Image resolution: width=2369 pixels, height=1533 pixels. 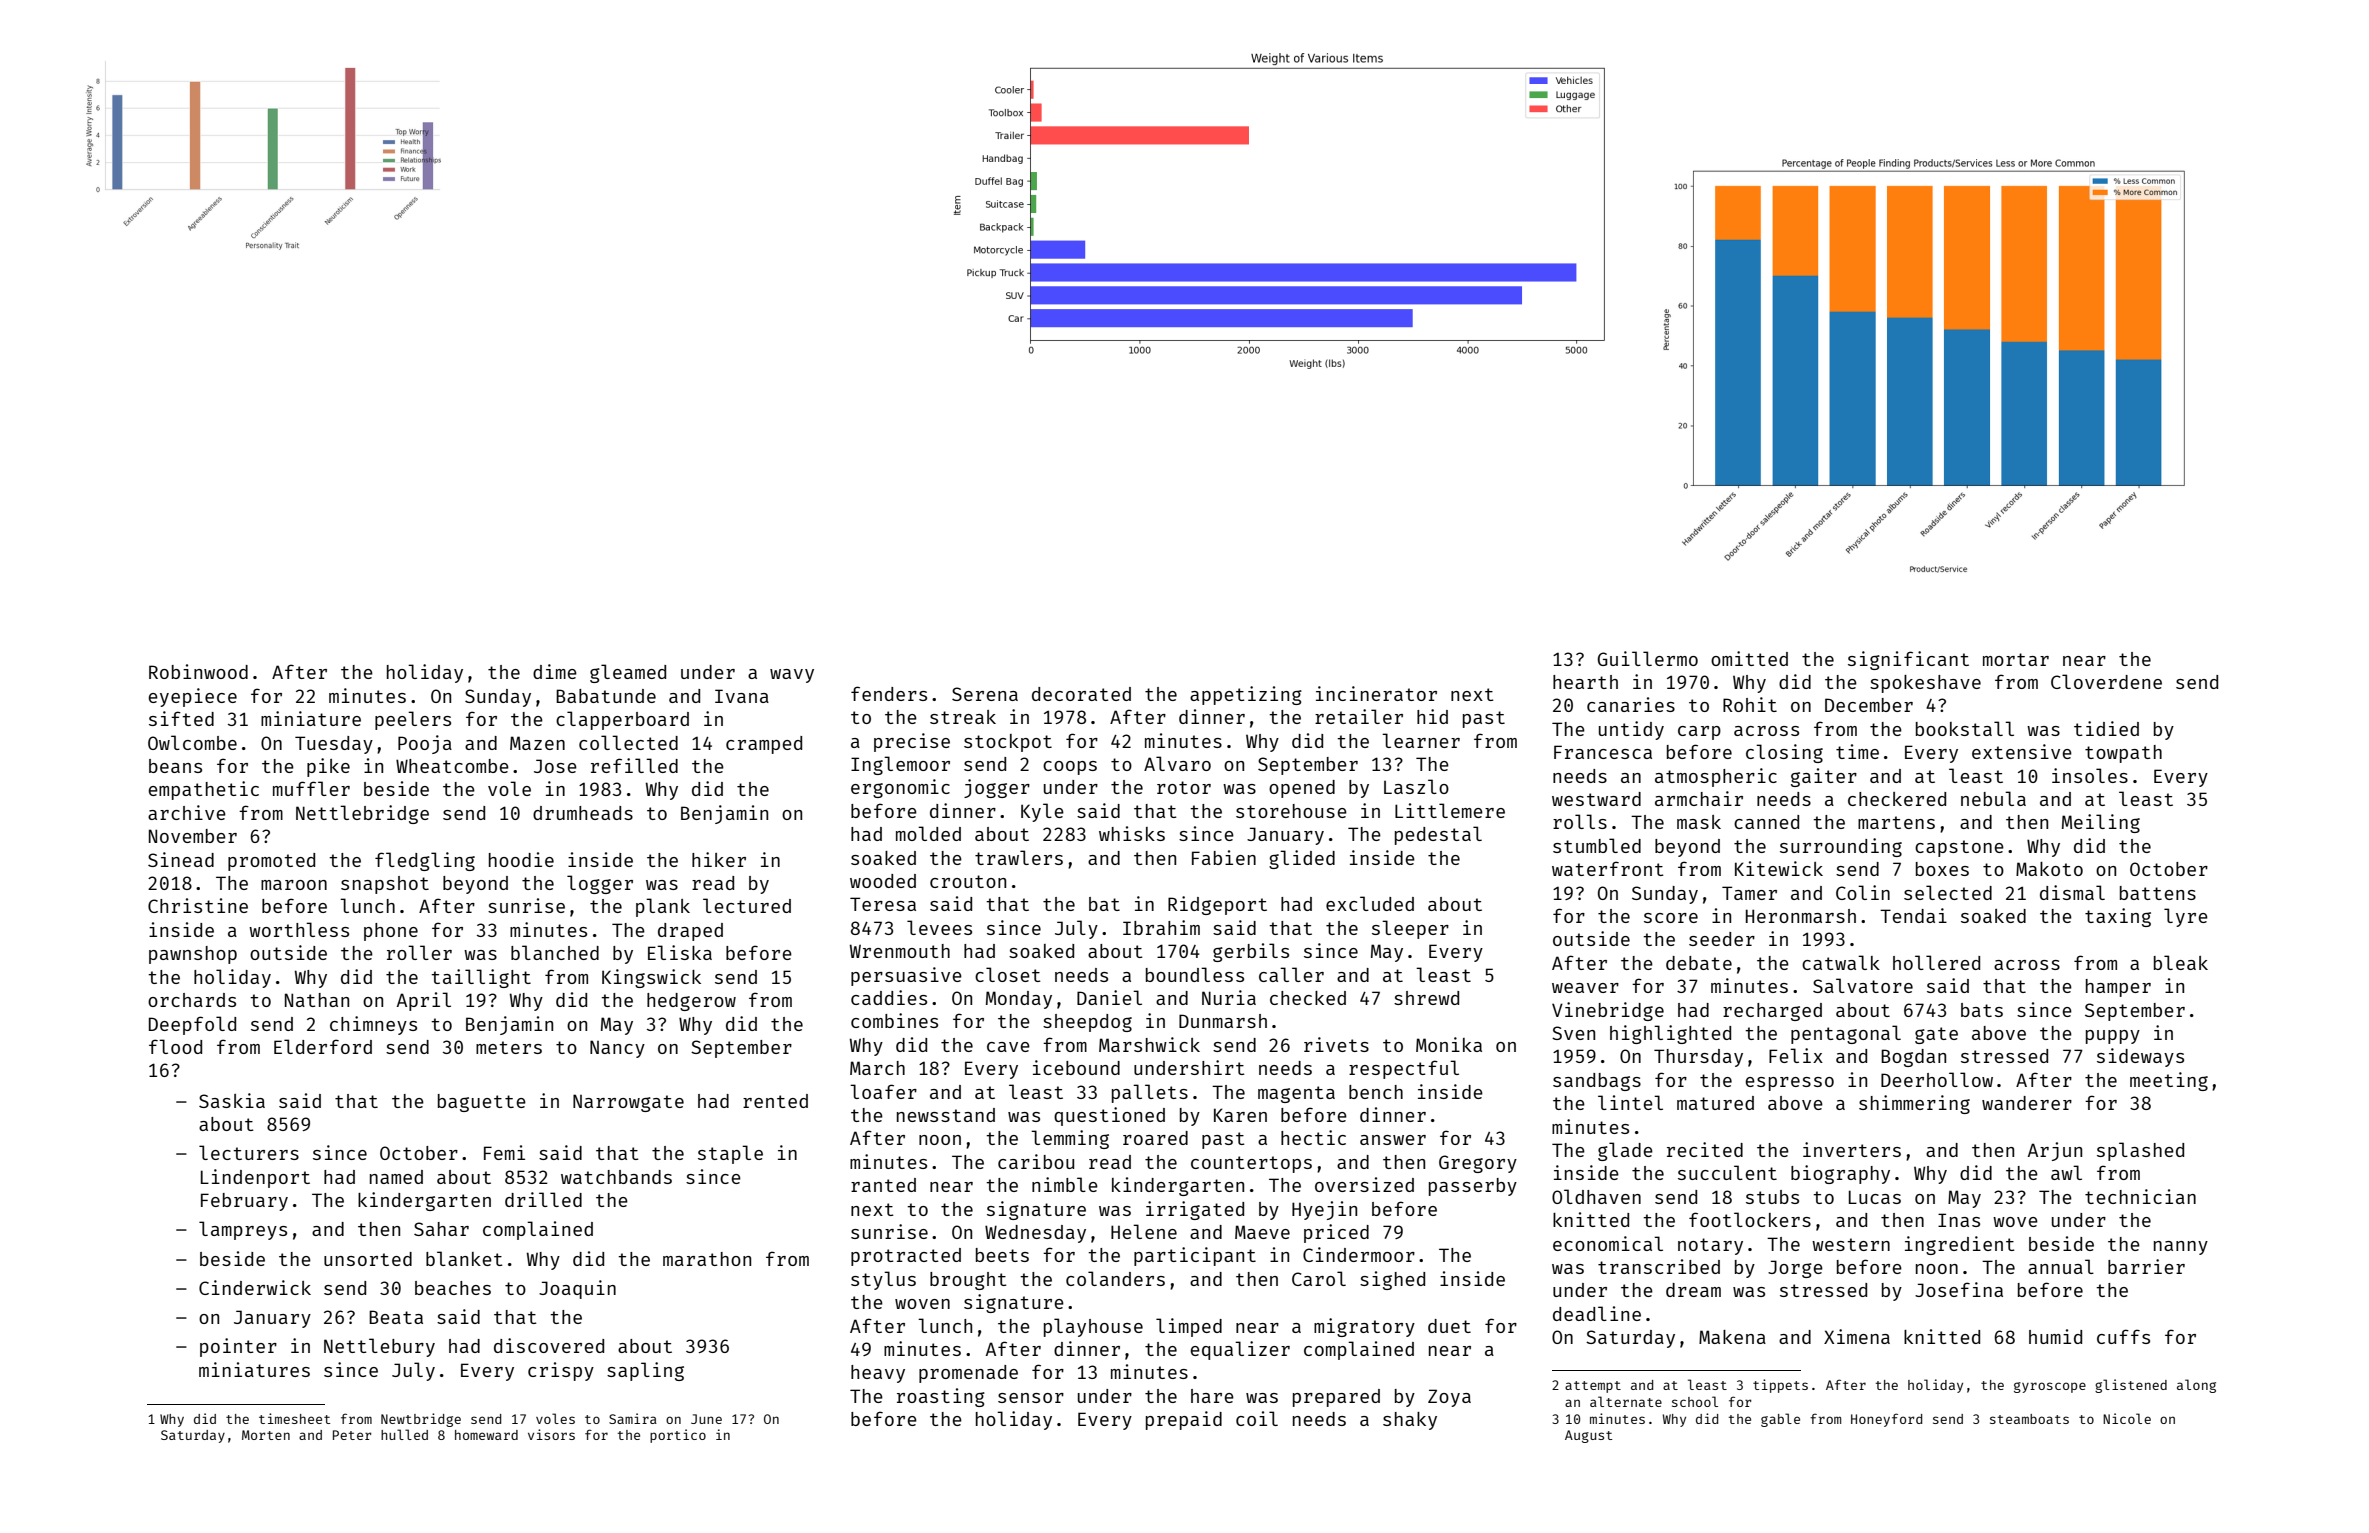 What do you see at coordinates (396, 1317) in the document?
I see `Beata` at bounding box center [396, 1317].
